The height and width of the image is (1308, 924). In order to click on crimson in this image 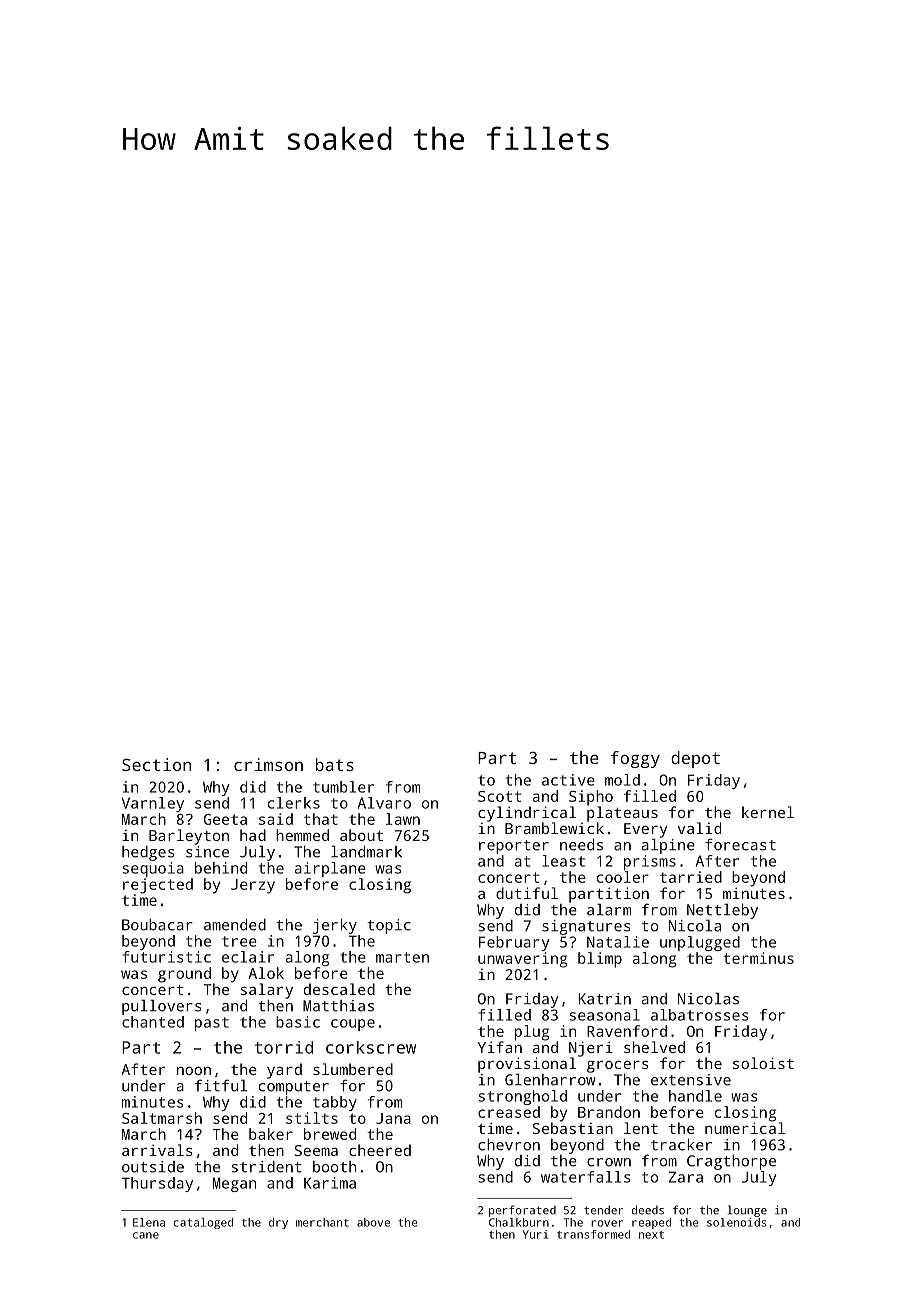, I will do `click(268, 764)`.
